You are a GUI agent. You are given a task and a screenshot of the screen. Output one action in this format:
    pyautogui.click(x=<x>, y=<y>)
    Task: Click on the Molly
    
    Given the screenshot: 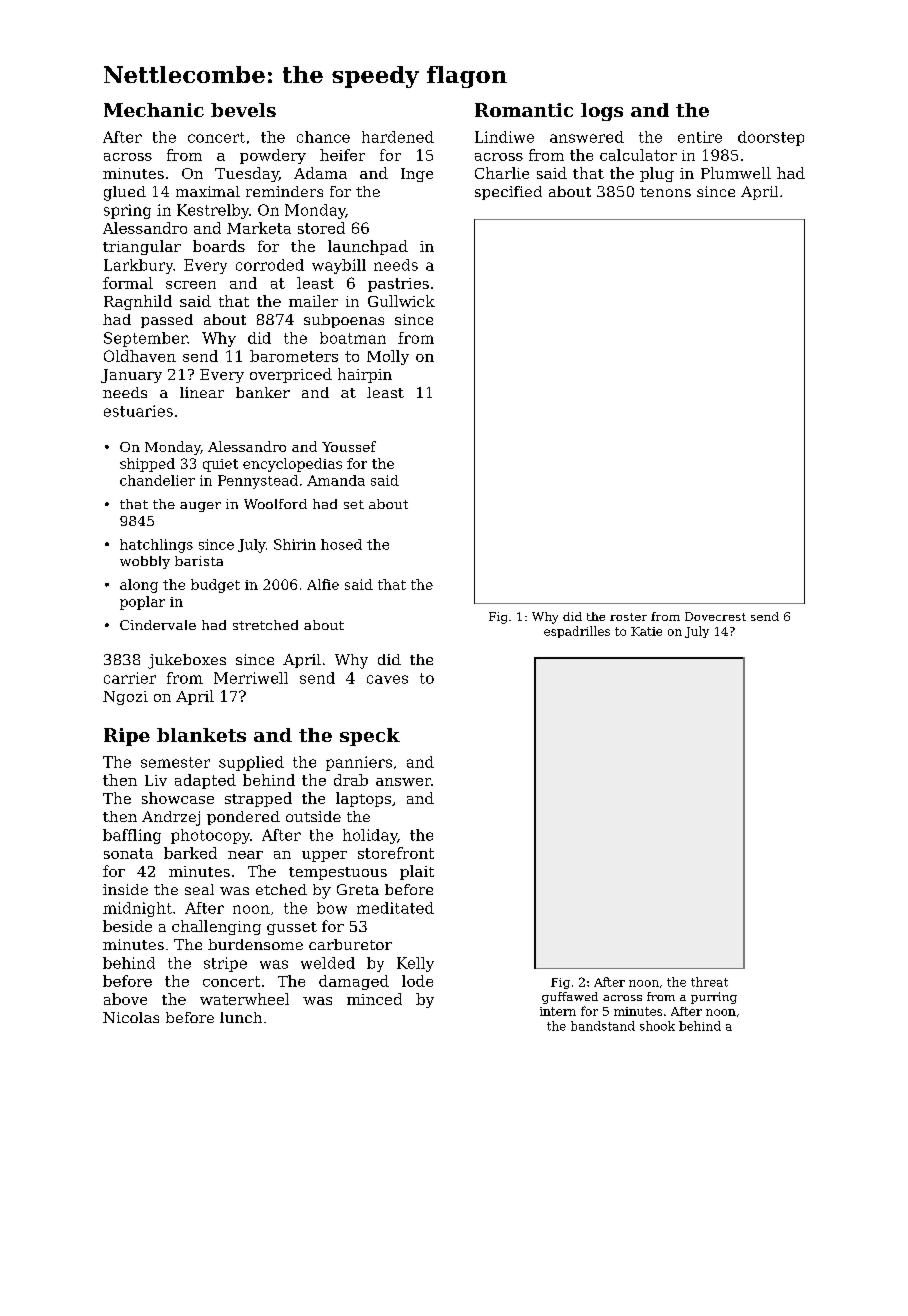 What is the action you would take?
    pyautogui.click(x=388, y=357)
